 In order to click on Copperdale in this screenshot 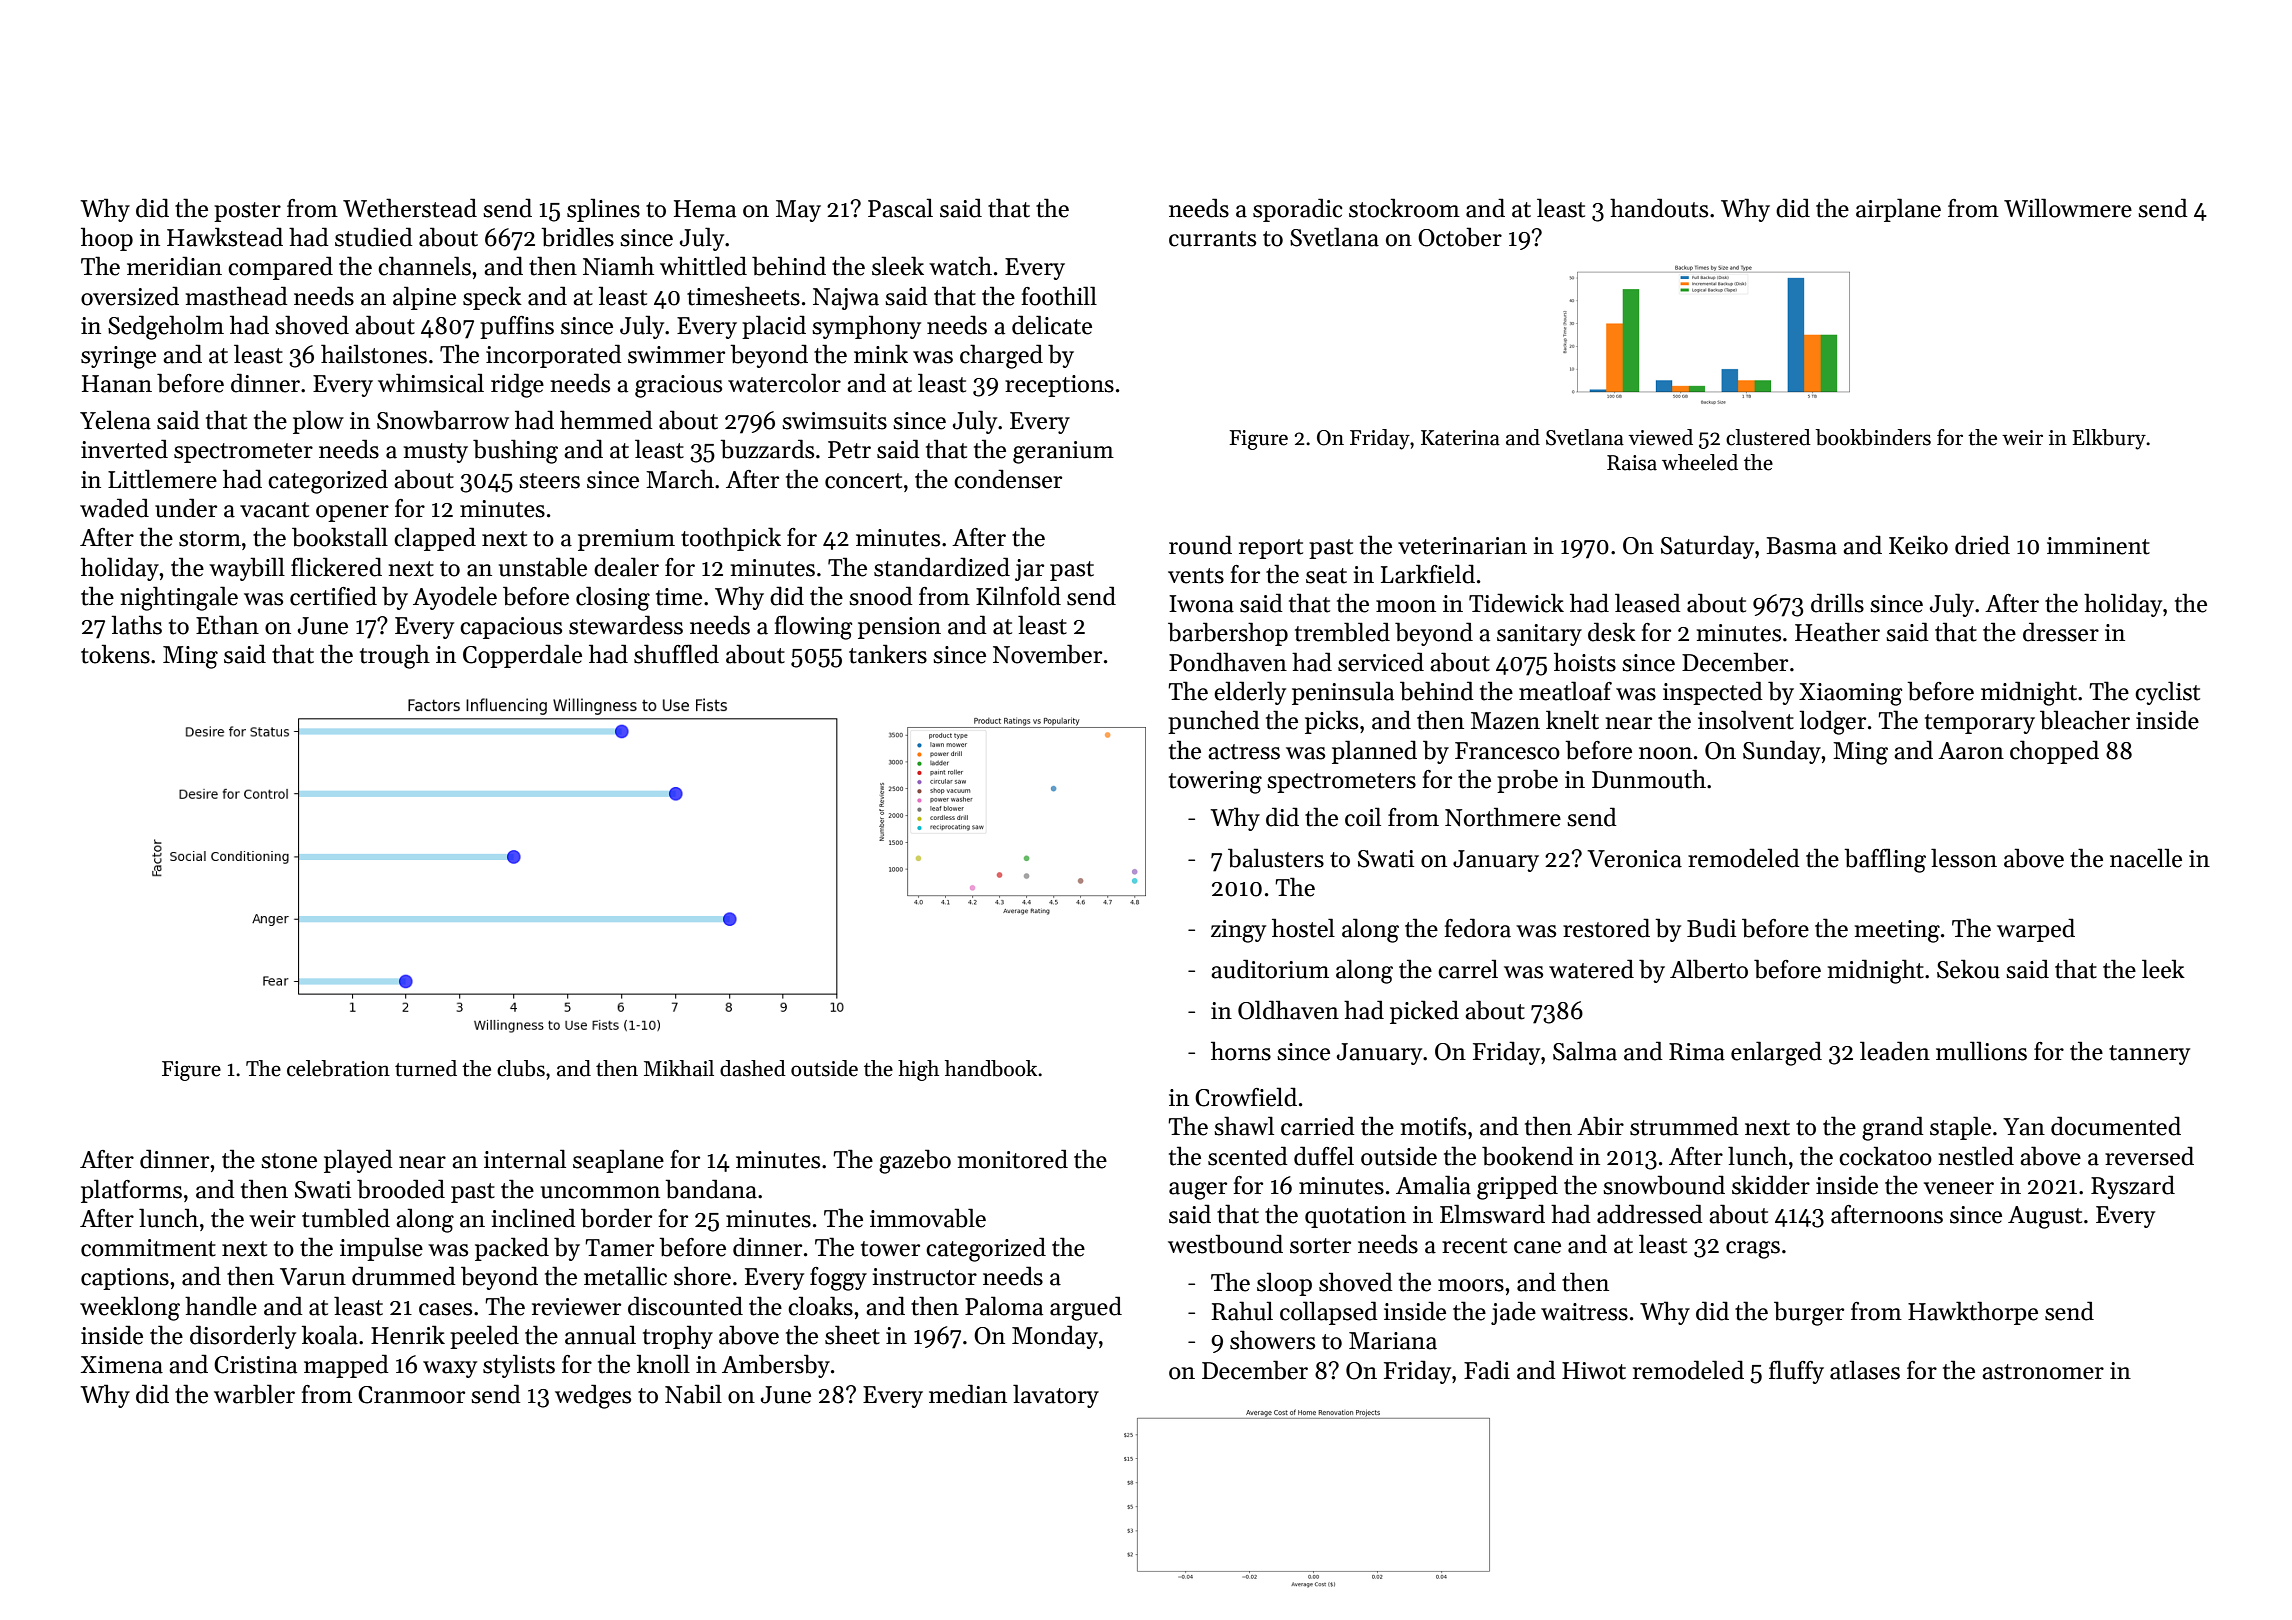, I will do `click(522, 656)`.
